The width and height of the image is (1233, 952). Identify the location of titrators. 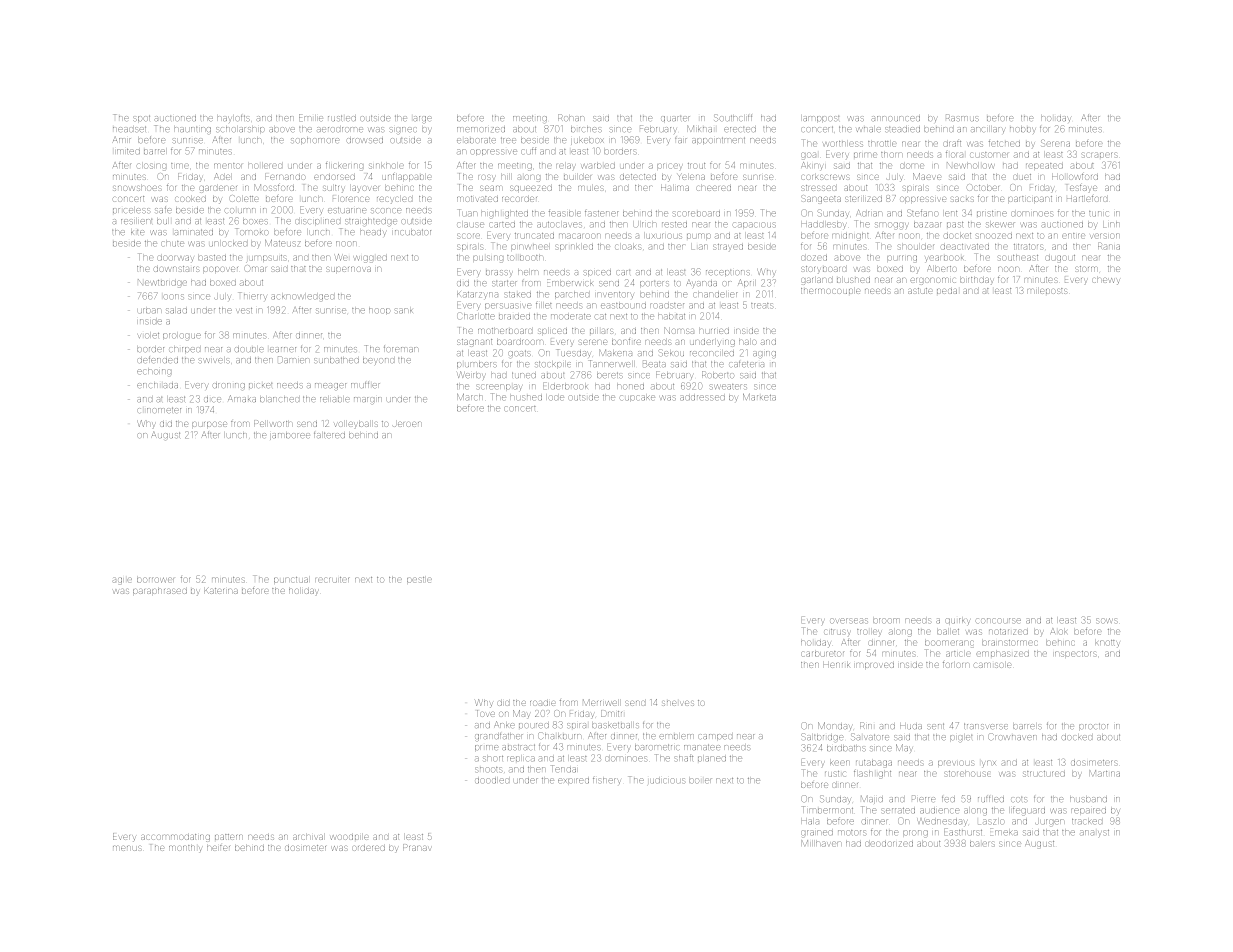
(1028, 247).
